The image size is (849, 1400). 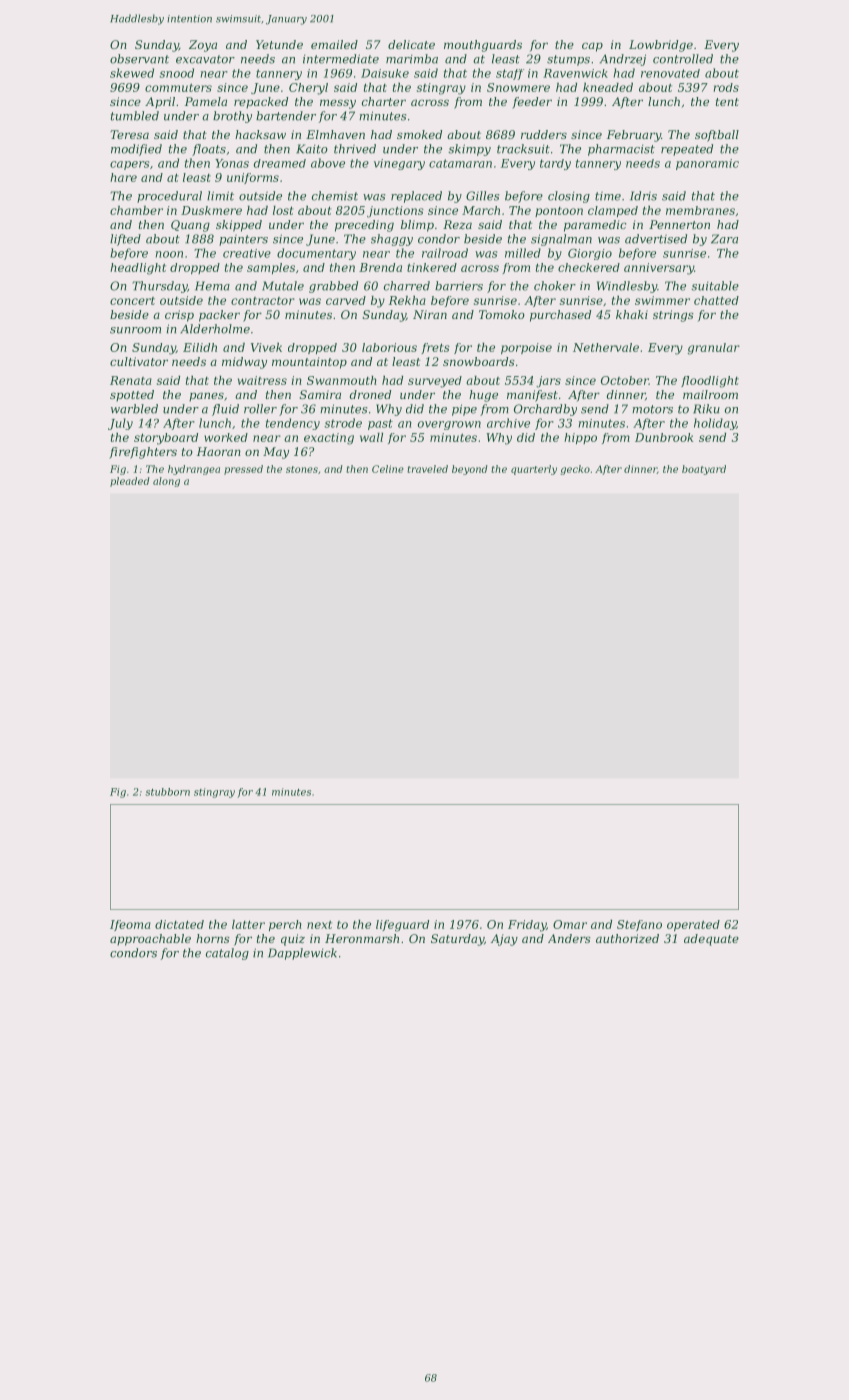 What do you see at coordinates (693, 925) in the screenshot?
I see `operated` at bounding box center [693, 925].
